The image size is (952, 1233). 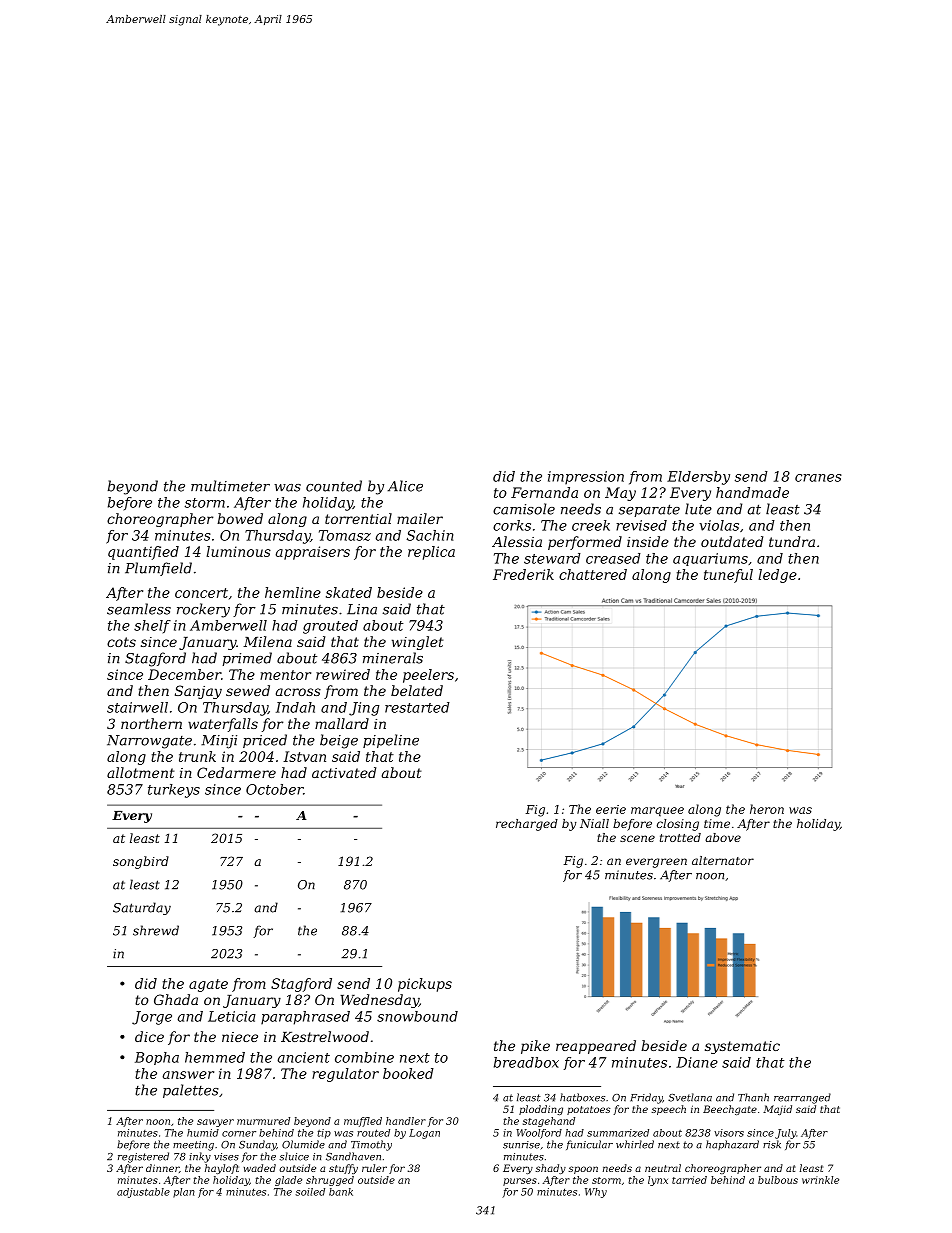 I want to click on Eldersby, so click(x=698, y=478).
